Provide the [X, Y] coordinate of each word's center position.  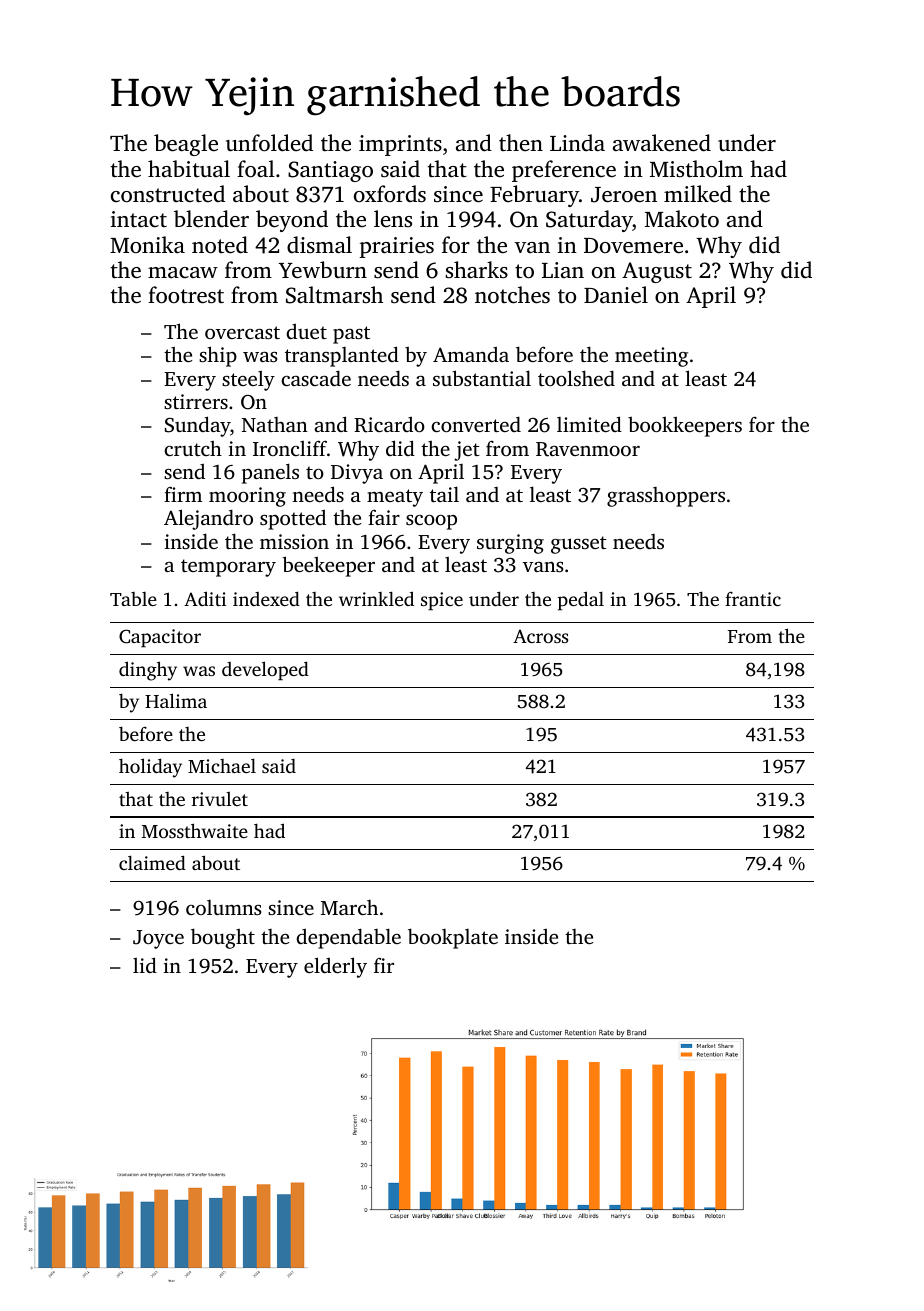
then [521, 142]
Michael [222, 765]
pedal [581, 600]
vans [543, 567]
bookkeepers [685, 427]
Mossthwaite [195, 830]
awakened [662, 143]
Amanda [471, 354]
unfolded [269, 143]
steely [248, 381]
